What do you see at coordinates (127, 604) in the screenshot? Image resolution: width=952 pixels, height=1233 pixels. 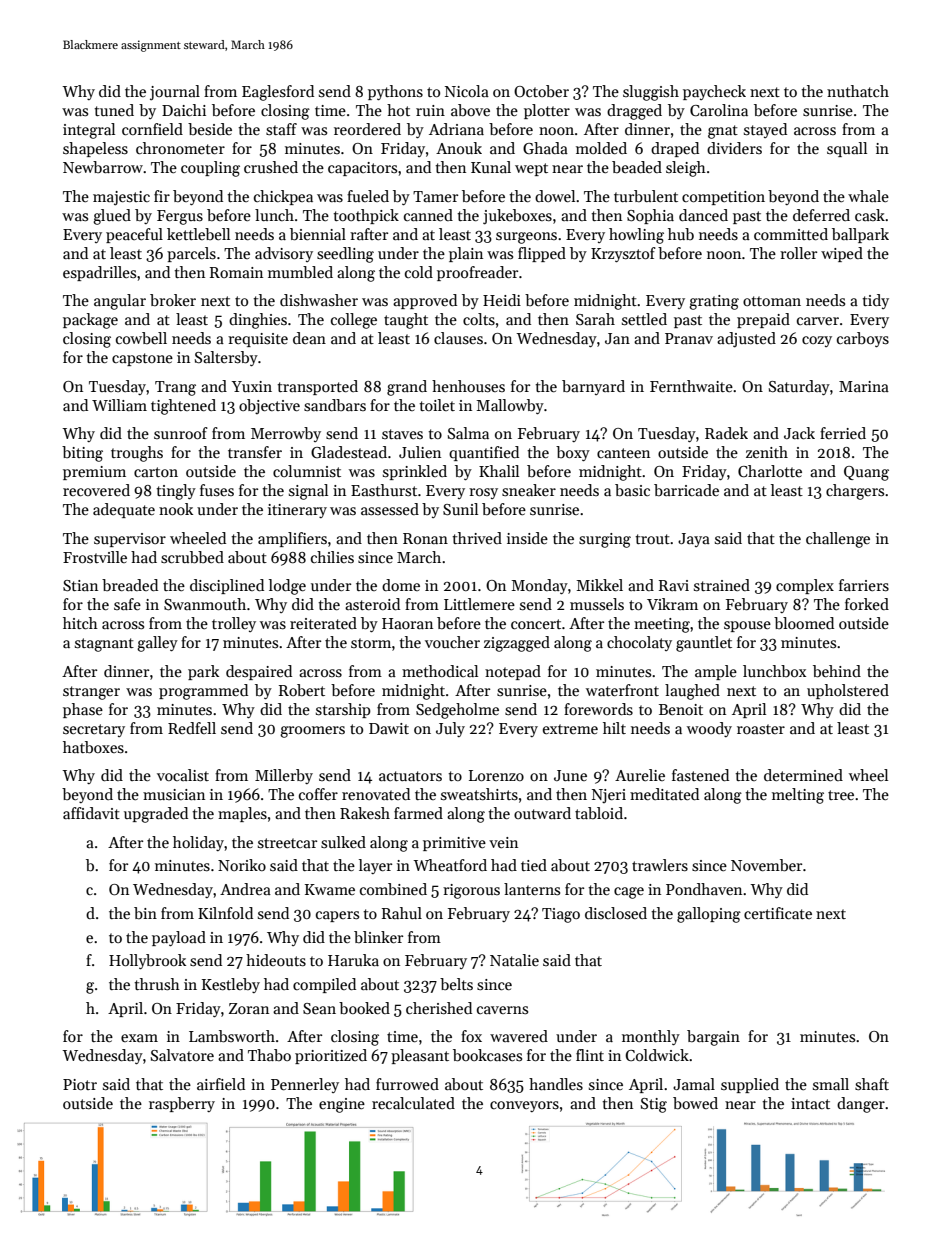 I see `safe` at bounding box center [127, 604].
